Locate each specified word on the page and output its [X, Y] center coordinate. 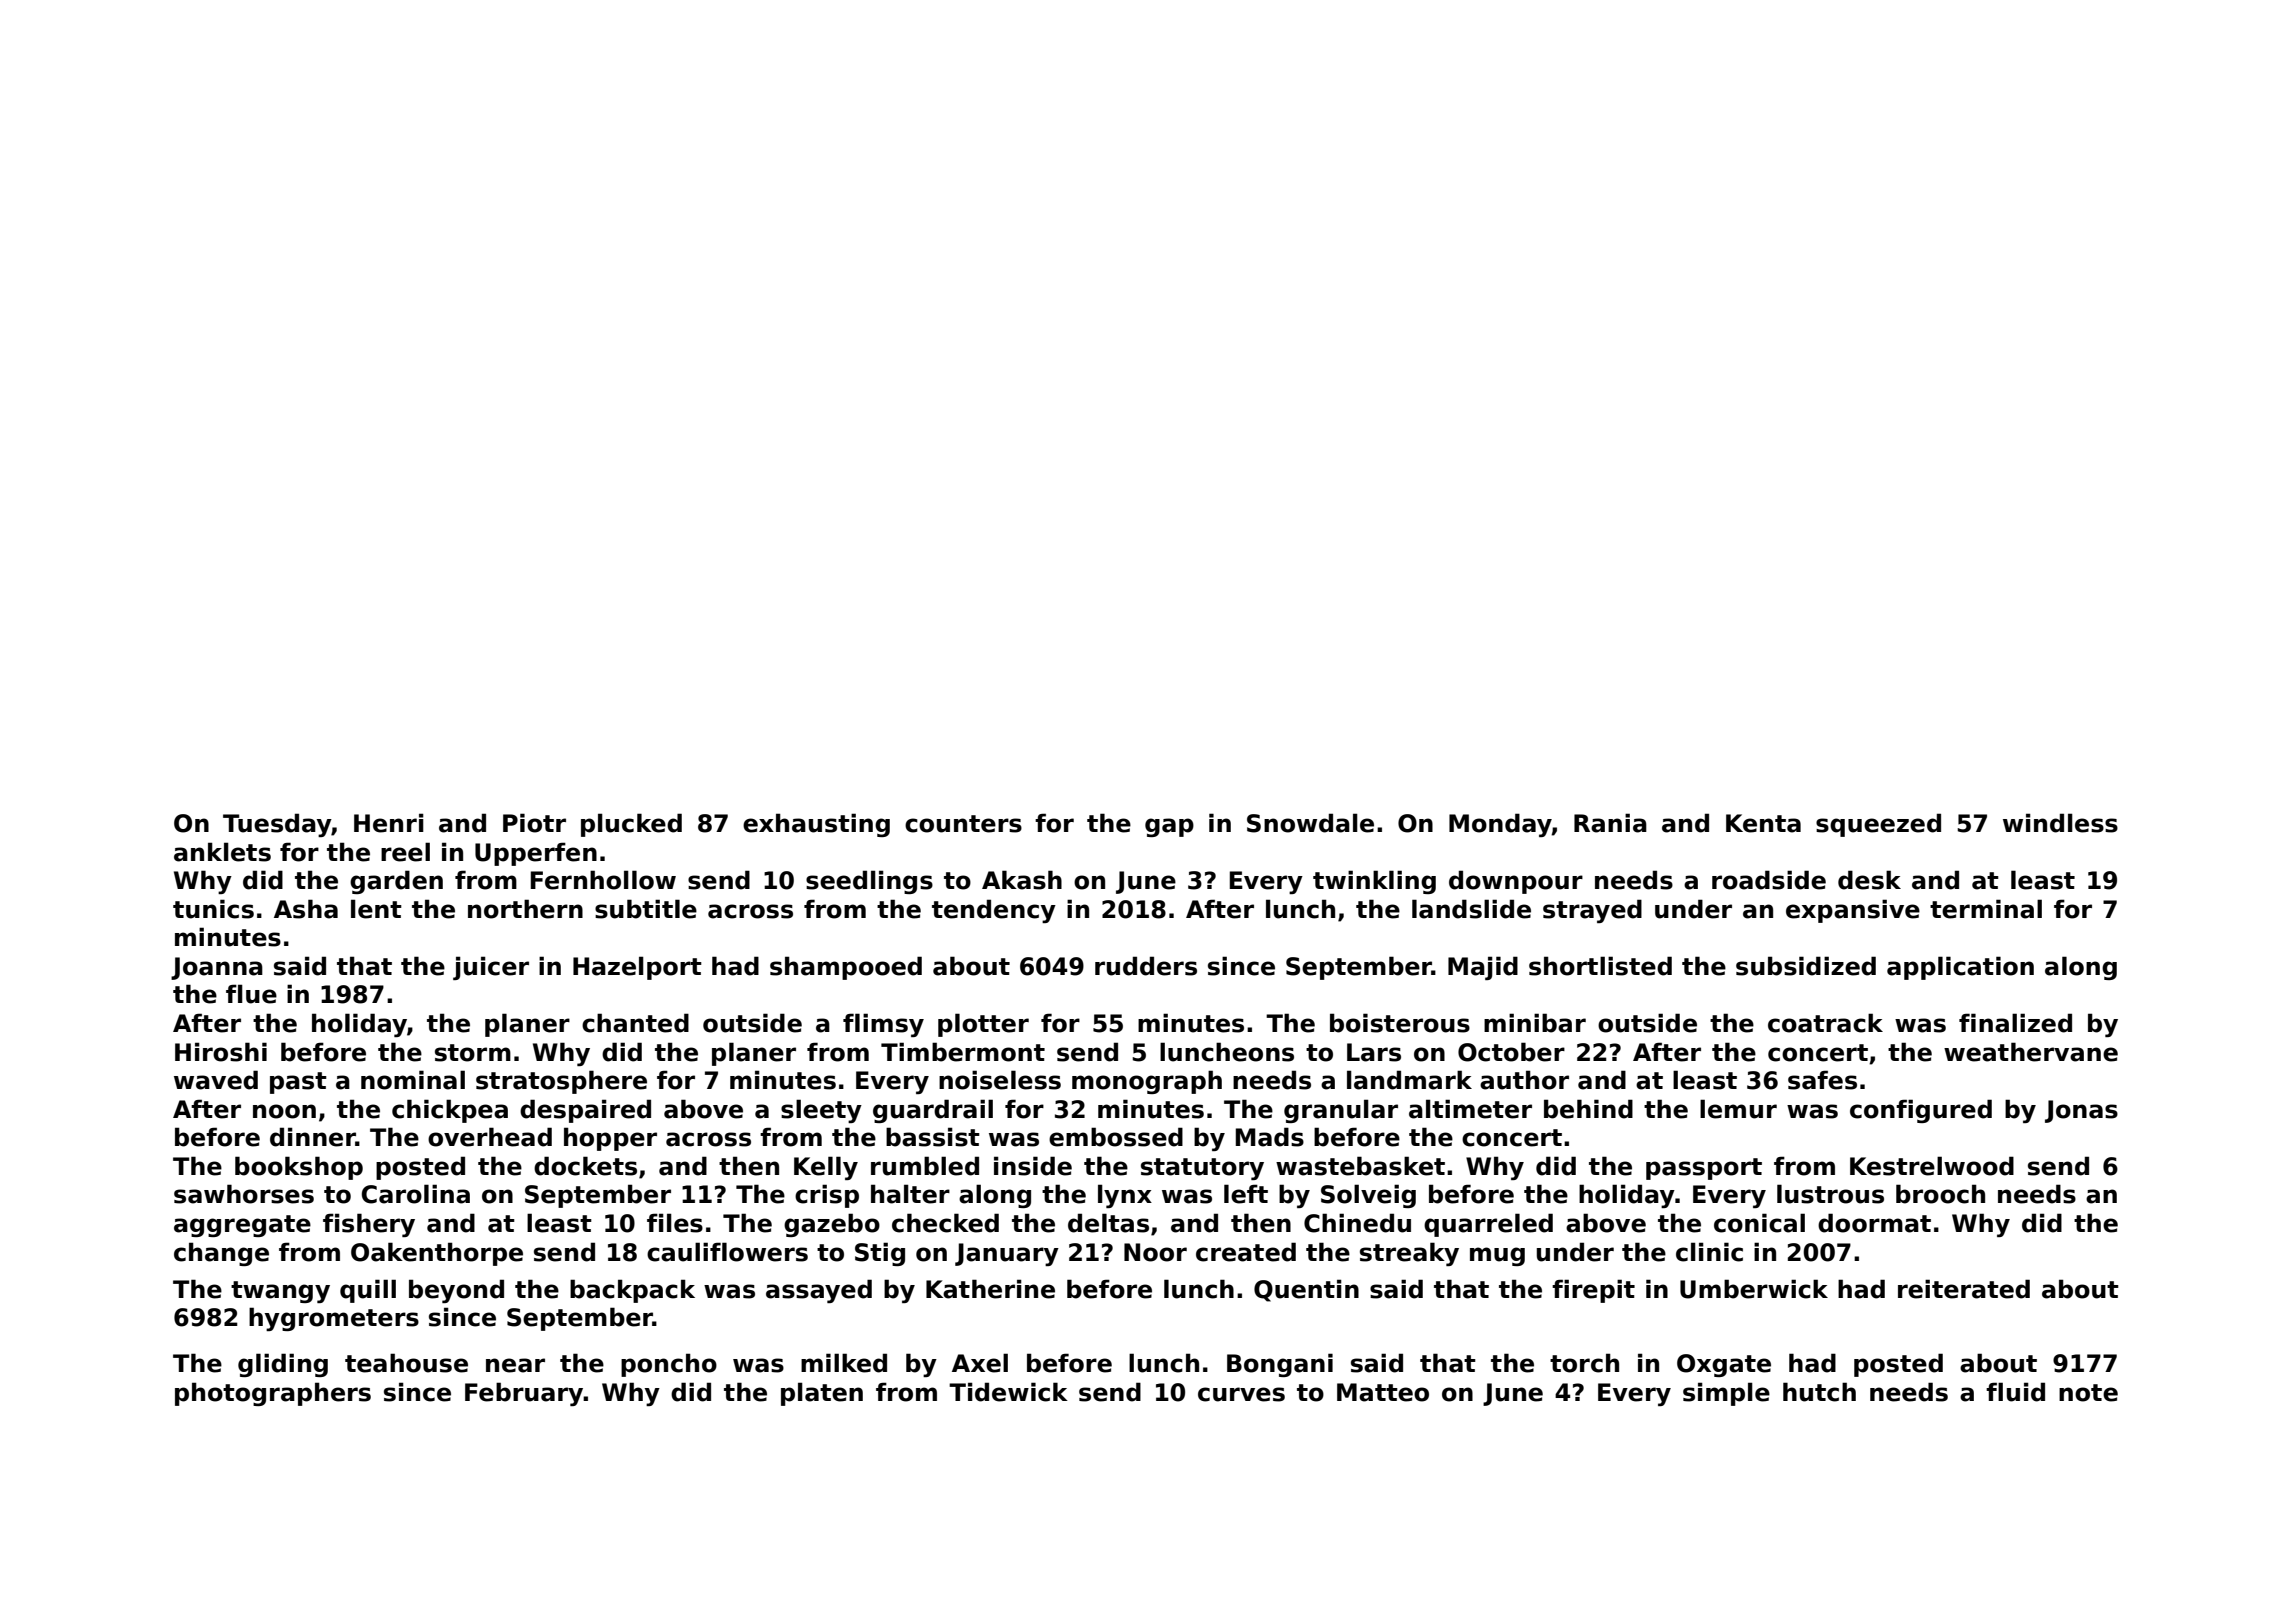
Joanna [217, 968]
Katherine [990, 1289]
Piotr [534, 823]
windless [2060, 823]
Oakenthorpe [437, 1254]
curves [1241, 1394]
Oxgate [1724, 1365]
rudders [1146, 966]
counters [963, 824]
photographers [273, 1394]
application [1960, 968]
